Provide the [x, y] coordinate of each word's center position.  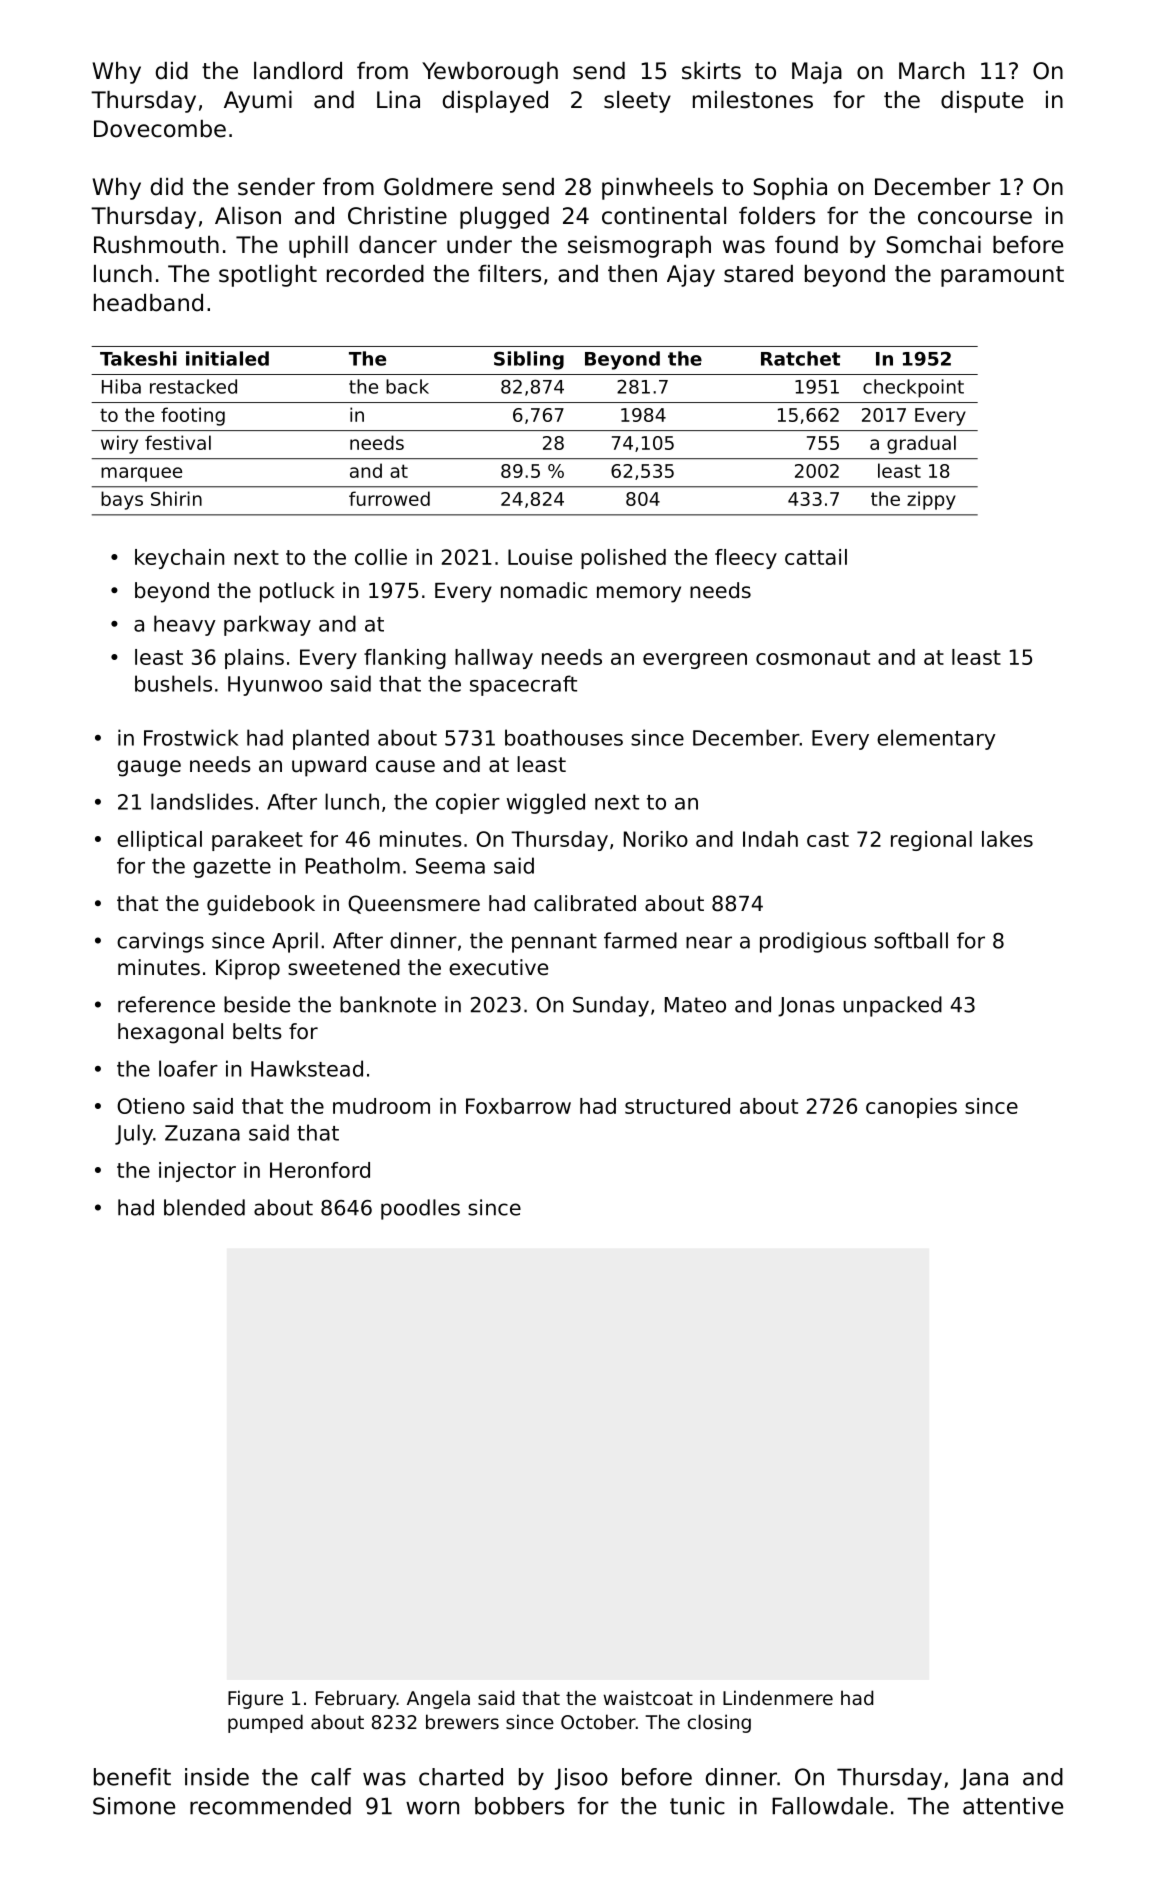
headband [148, 303]
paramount [1002, 276]
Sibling [529, 360]
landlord [298, 71]
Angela [438, 1699]
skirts [711, 71]
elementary [936, 739]
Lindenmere [778, 1697]
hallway [494, 659]
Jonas [806, 1007]
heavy [185, 625]
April [295, 942]
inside [217, 1777]
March [931, 71]
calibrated [585, 903]
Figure [255, 1699]
